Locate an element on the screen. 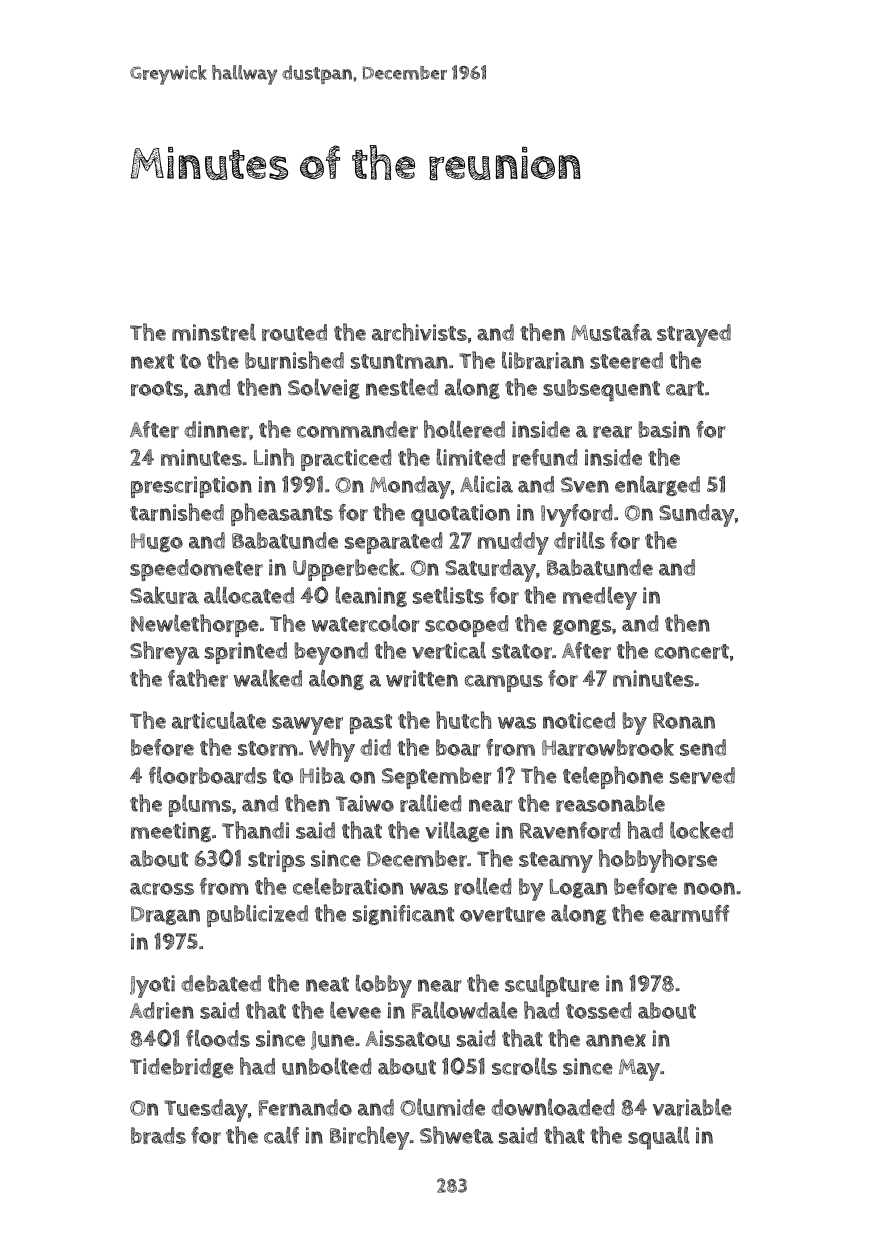 Image resolution: width=873 pixels, height=1238 pixels. beyond is located at coordinates (331, 653).
